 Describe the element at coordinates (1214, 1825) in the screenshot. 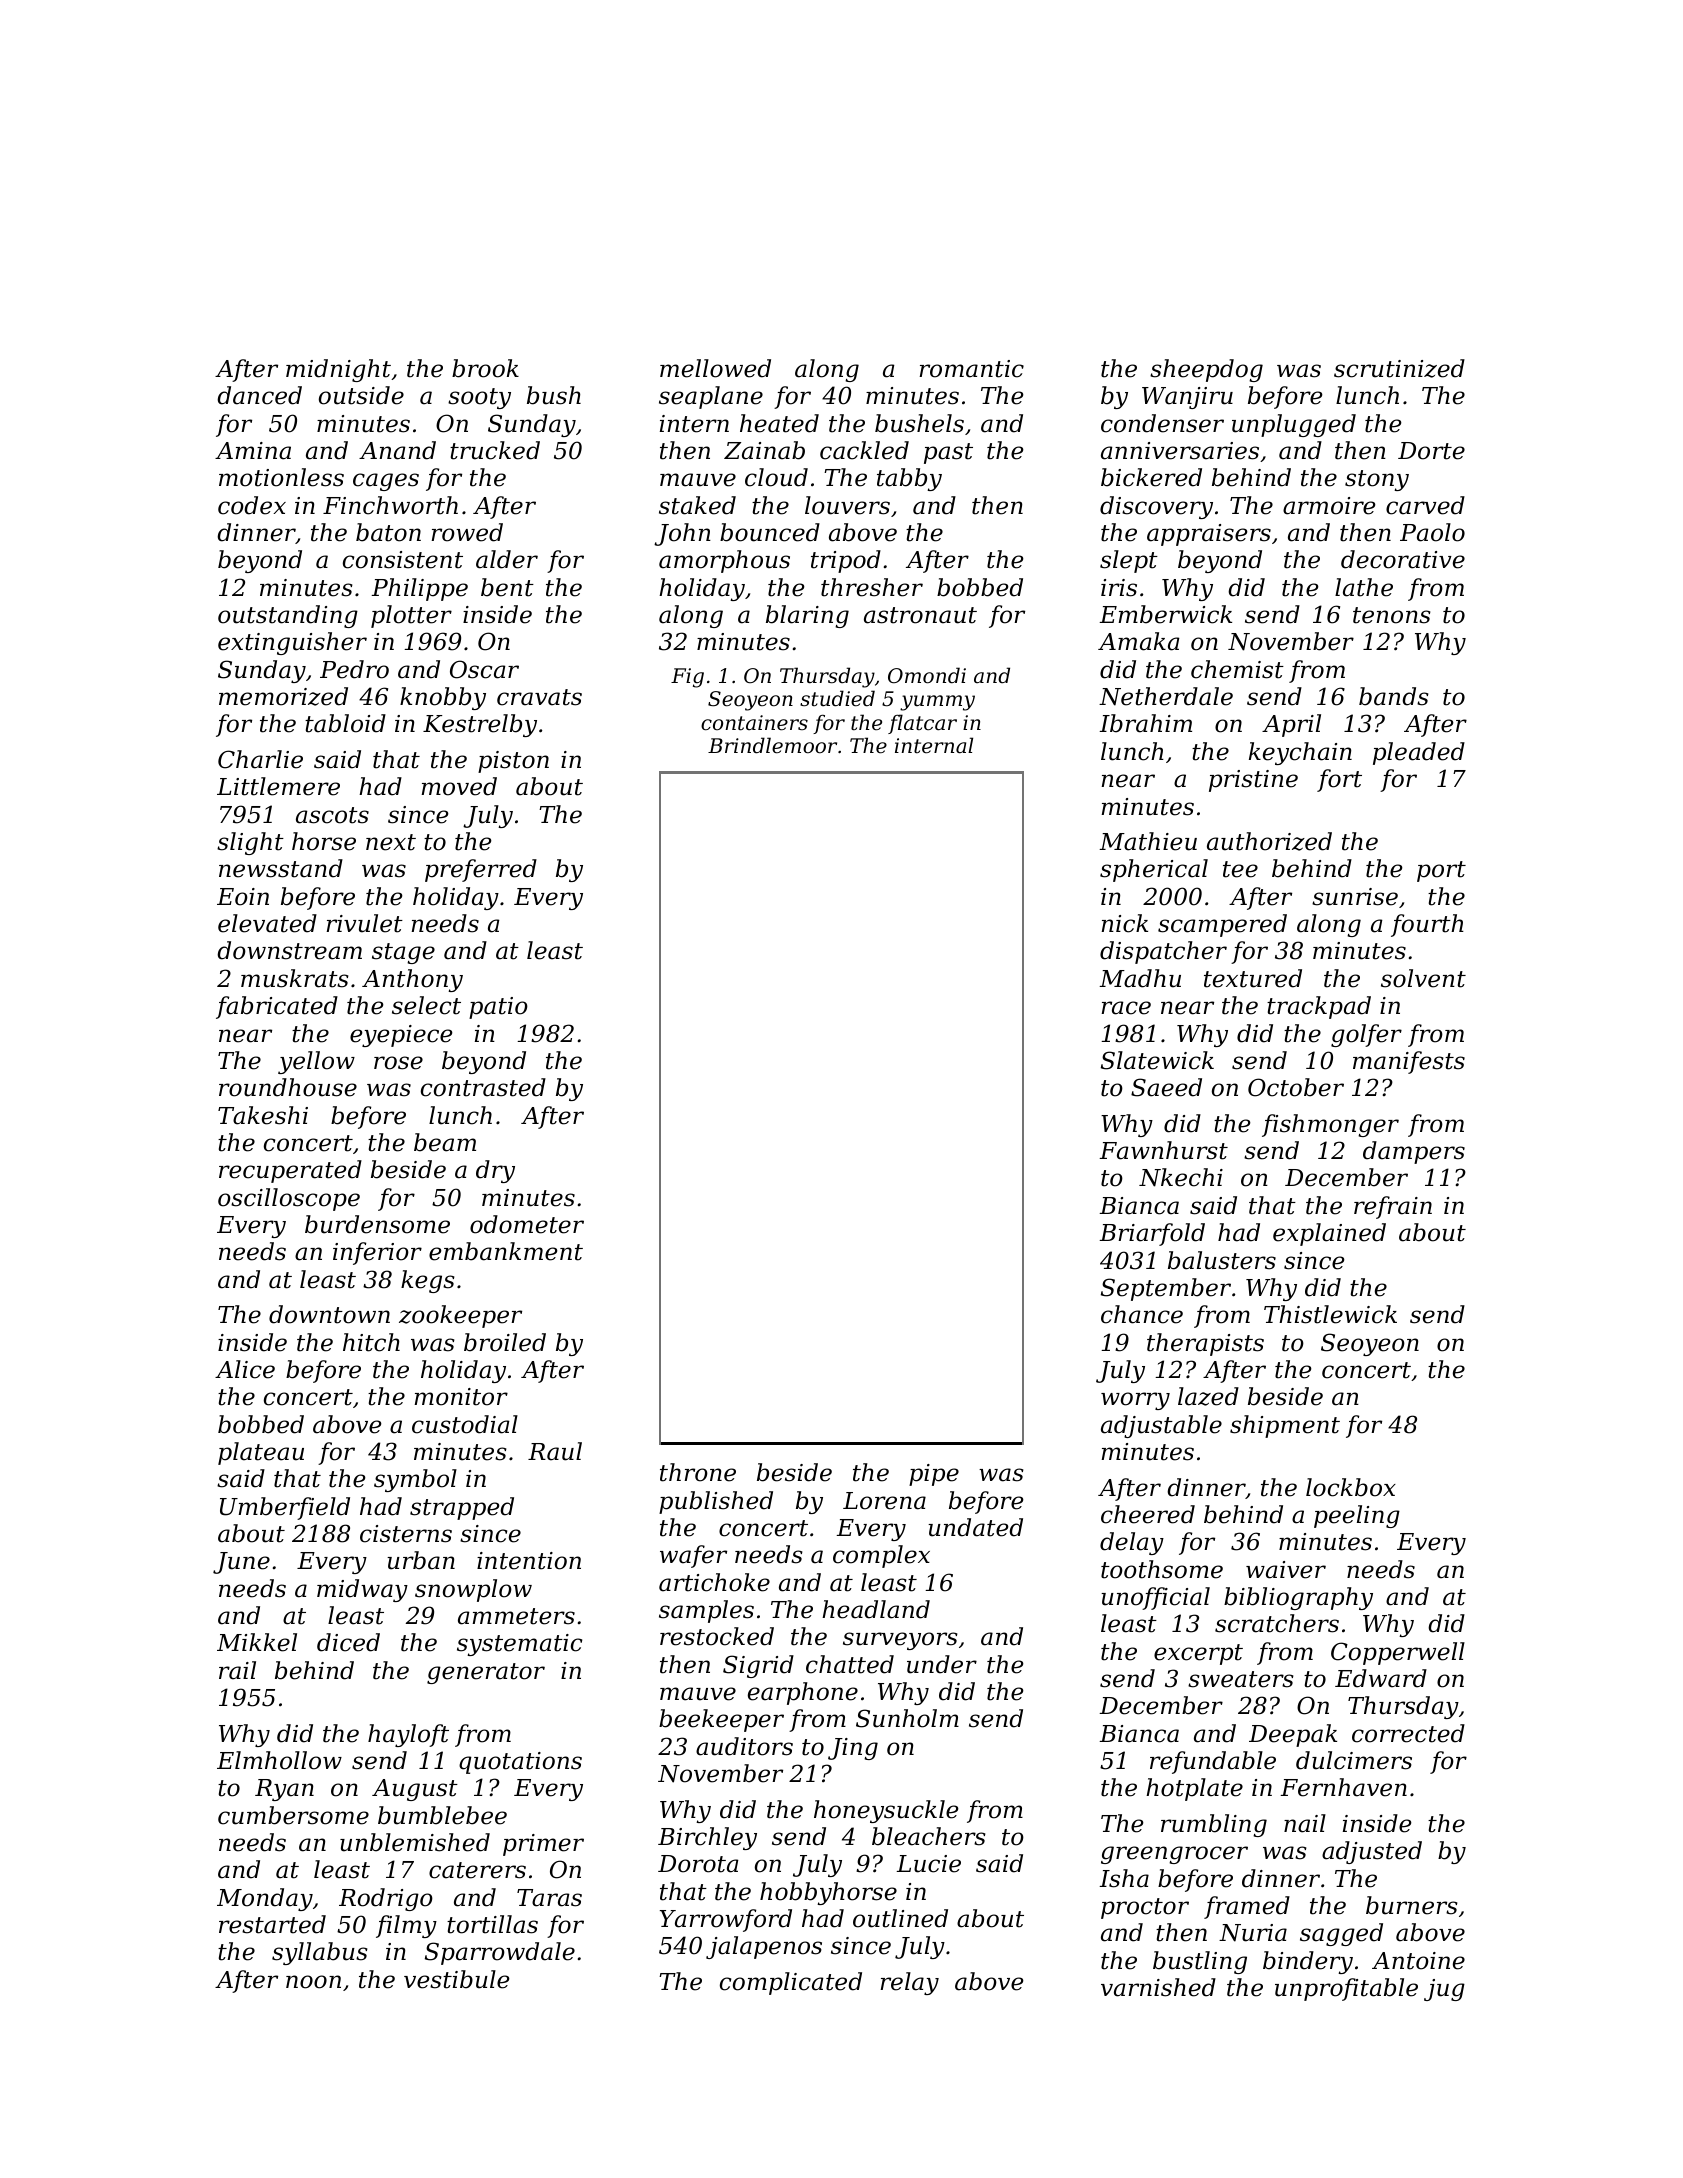

I see `rumbling` at that location.
